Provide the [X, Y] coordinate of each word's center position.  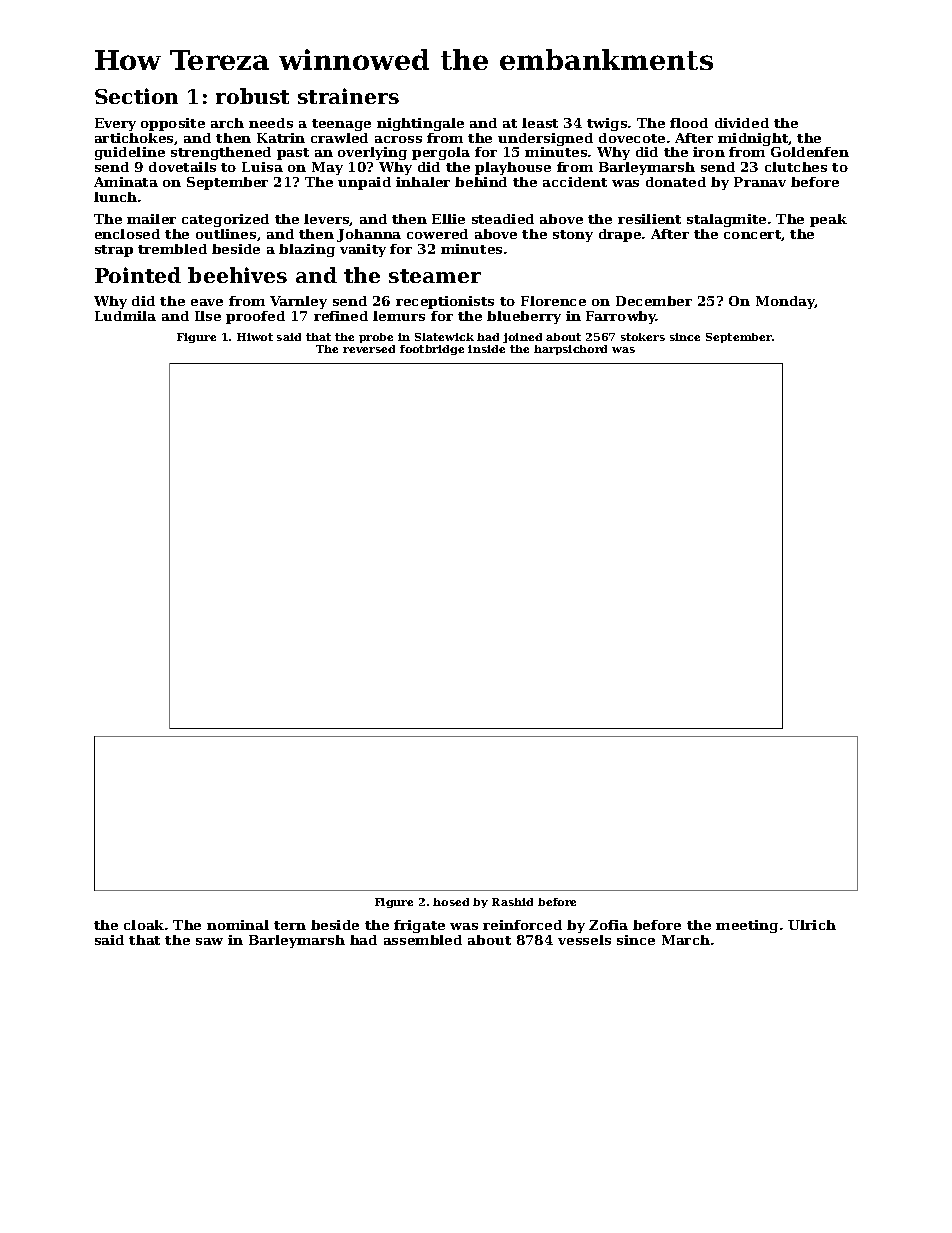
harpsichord [570, 350]
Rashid [512, 902]
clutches [796, 167]
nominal [238, 925]
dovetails [182, 167]
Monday [785, 302]
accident [575, 182]
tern [290, 925]
